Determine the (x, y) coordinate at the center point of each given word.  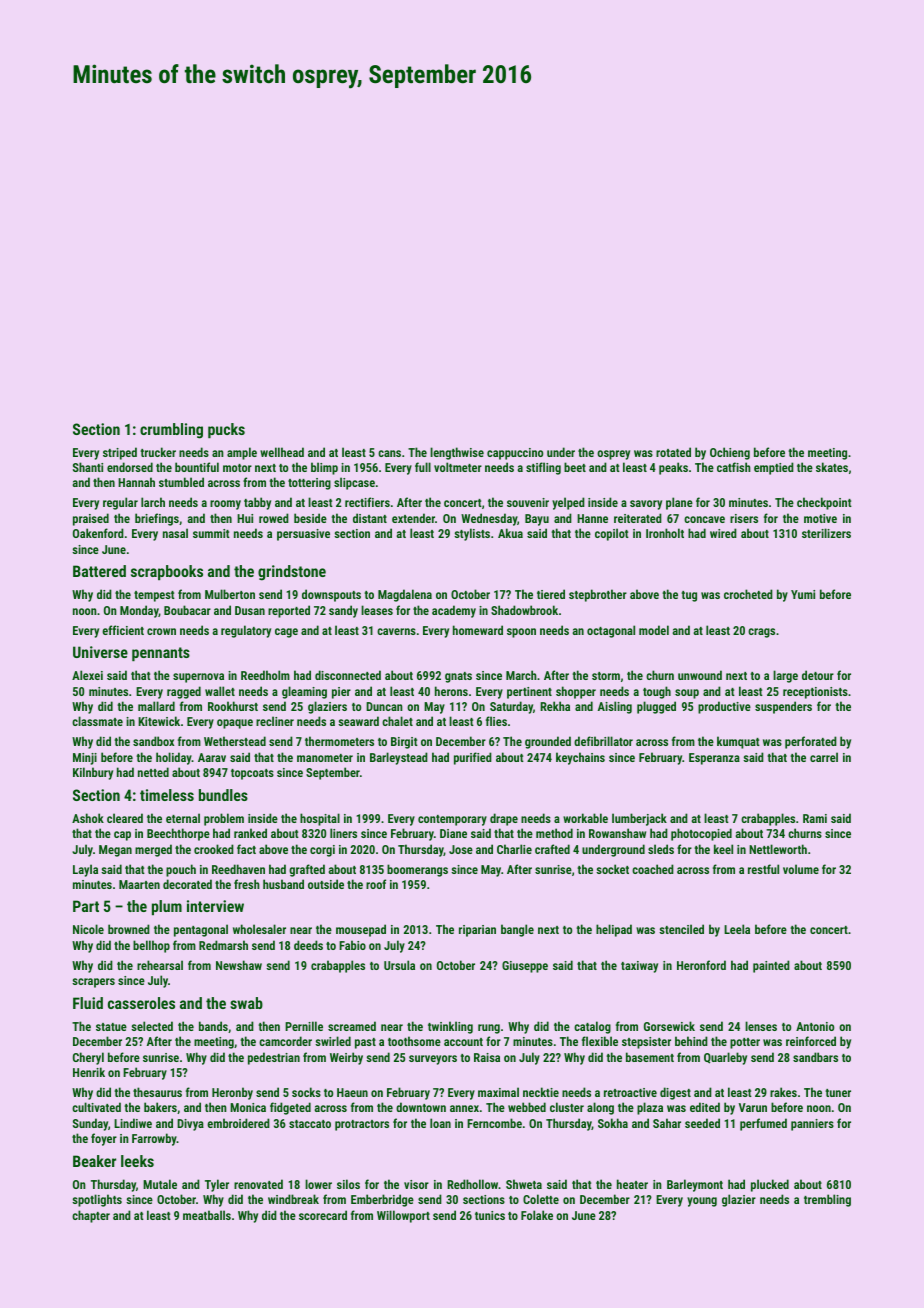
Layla (85, 870)
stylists (472, 534)
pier (341, 693)
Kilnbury (93, 773)
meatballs (207, 1215)
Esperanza (714, 759)
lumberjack (639, 819)
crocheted (748, 594)
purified (473, 758)
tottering (309, 484)
